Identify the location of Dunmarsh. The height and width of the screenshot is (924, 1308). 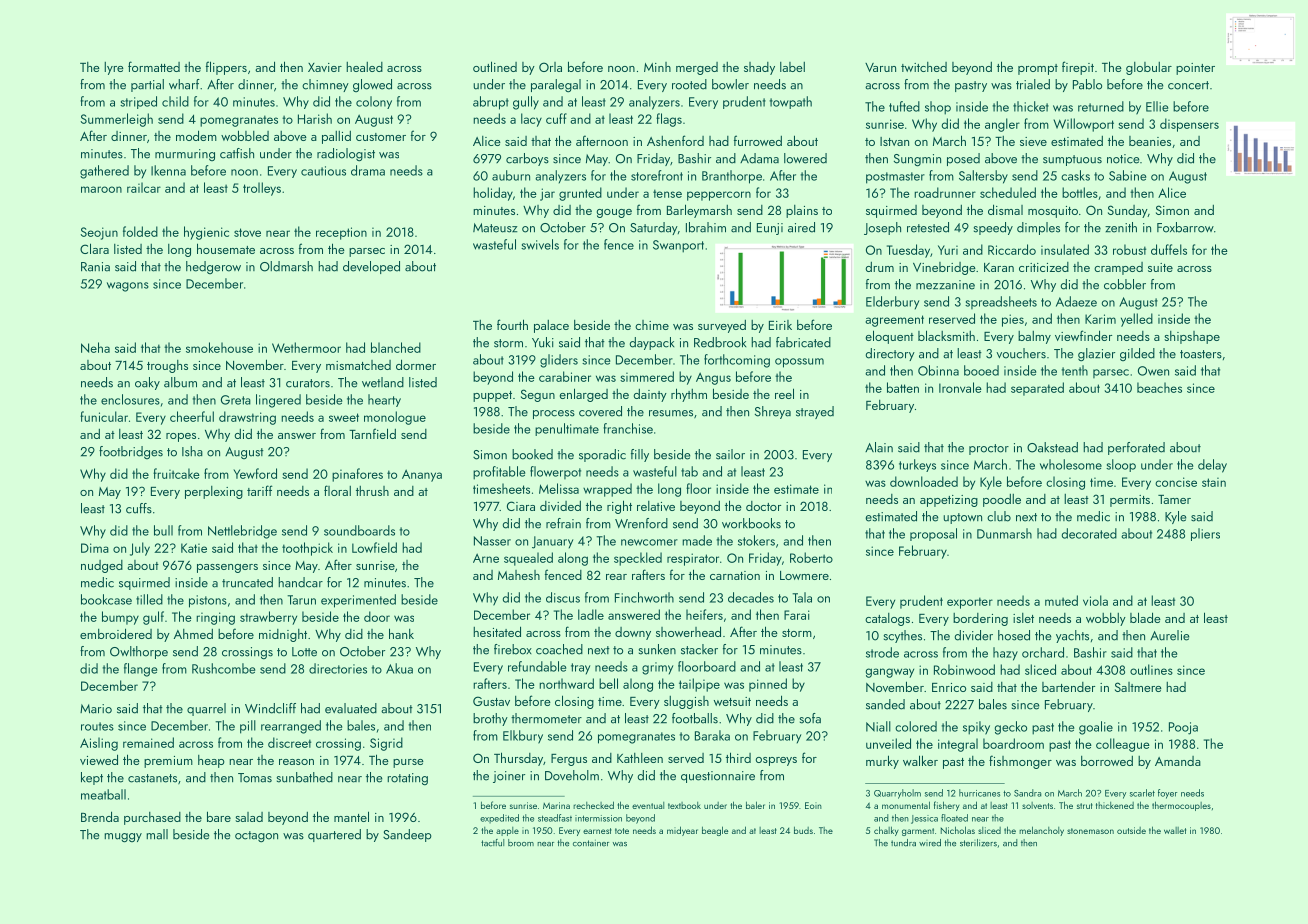
(1004, 533).
